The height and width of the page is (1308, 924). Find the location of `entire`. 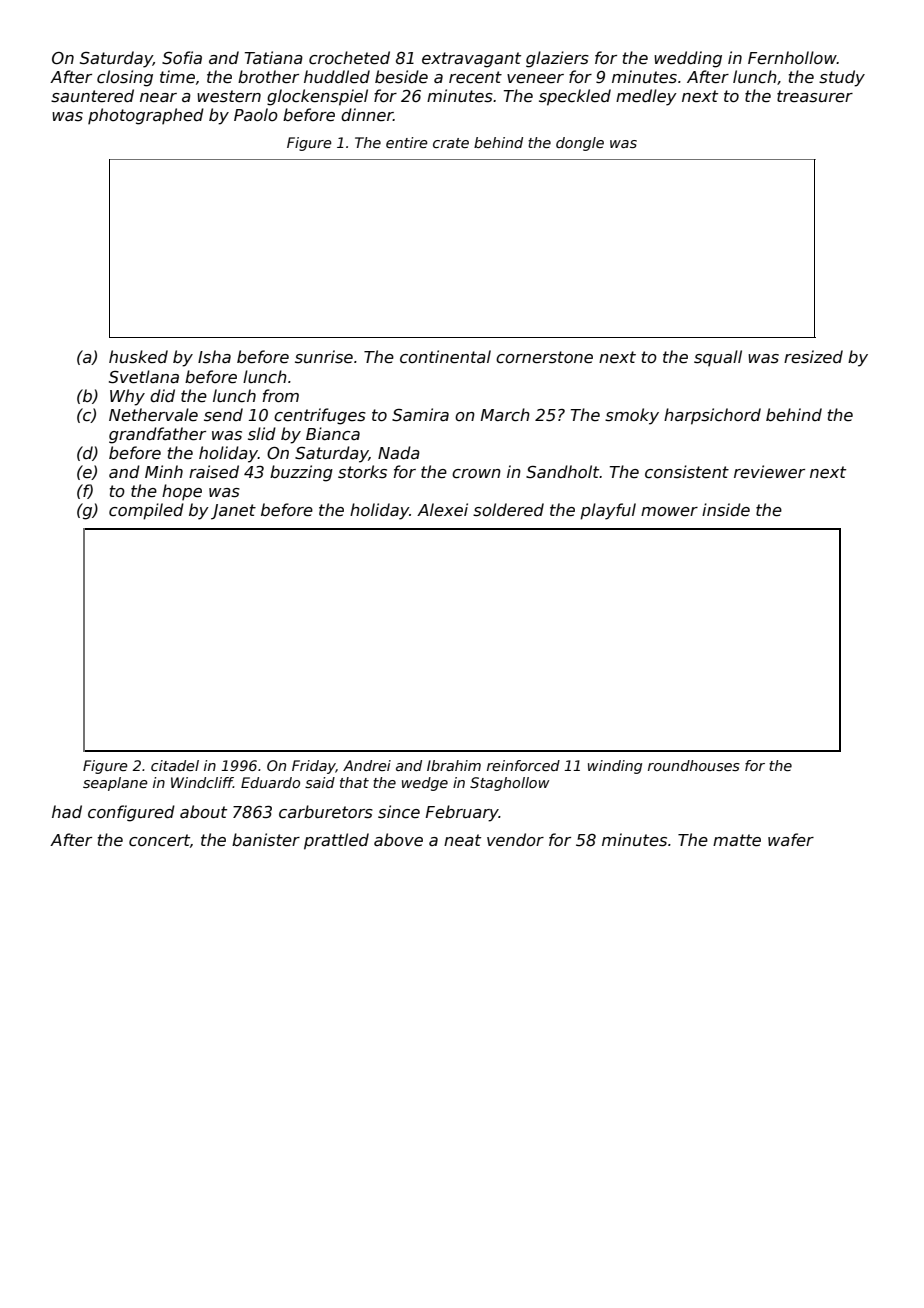

entire is located at coordinates (406, 142).
